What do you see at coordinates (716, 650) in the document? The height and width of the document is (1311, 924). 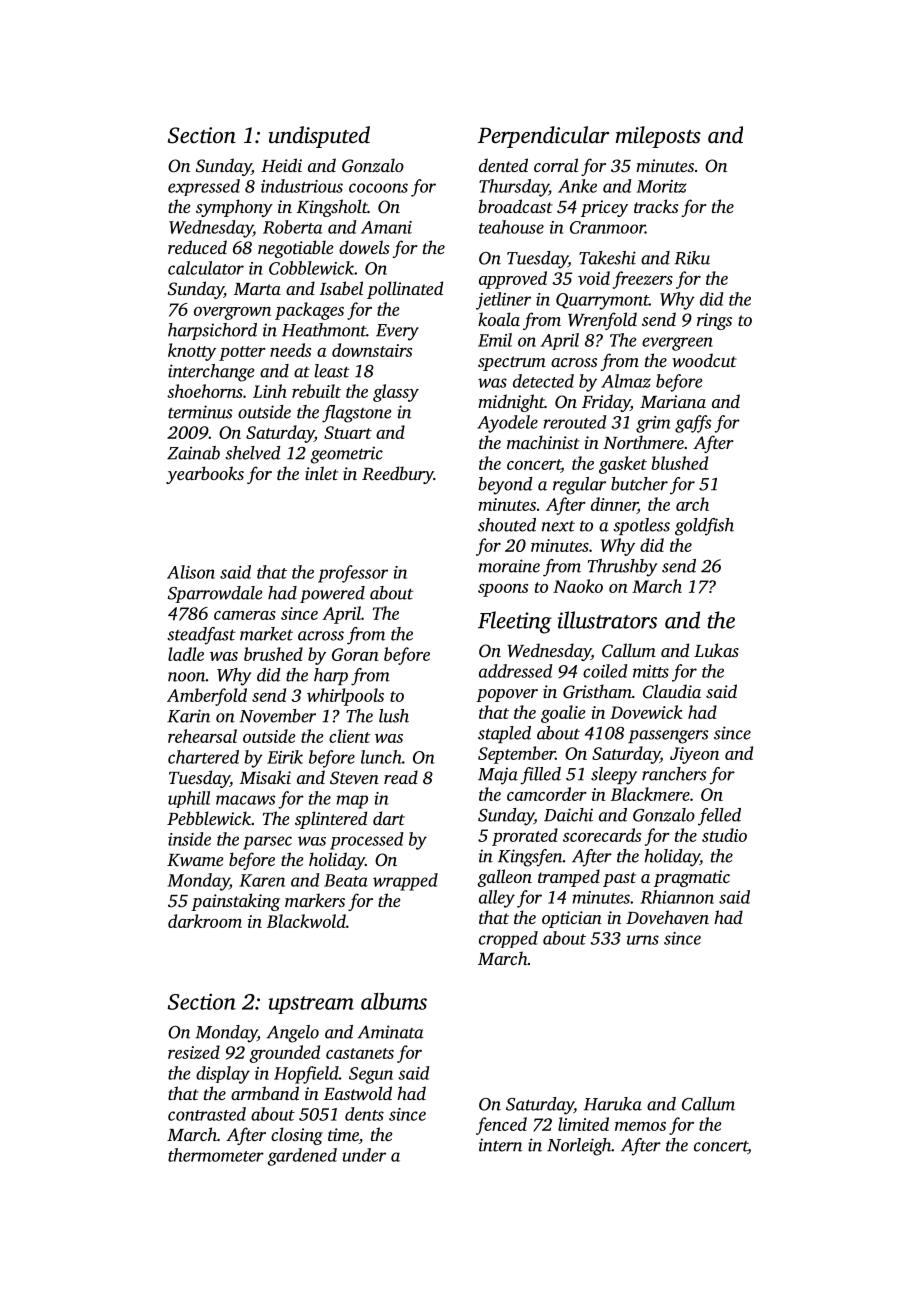 I see `Lukas` at bounding box center [716, 650].
